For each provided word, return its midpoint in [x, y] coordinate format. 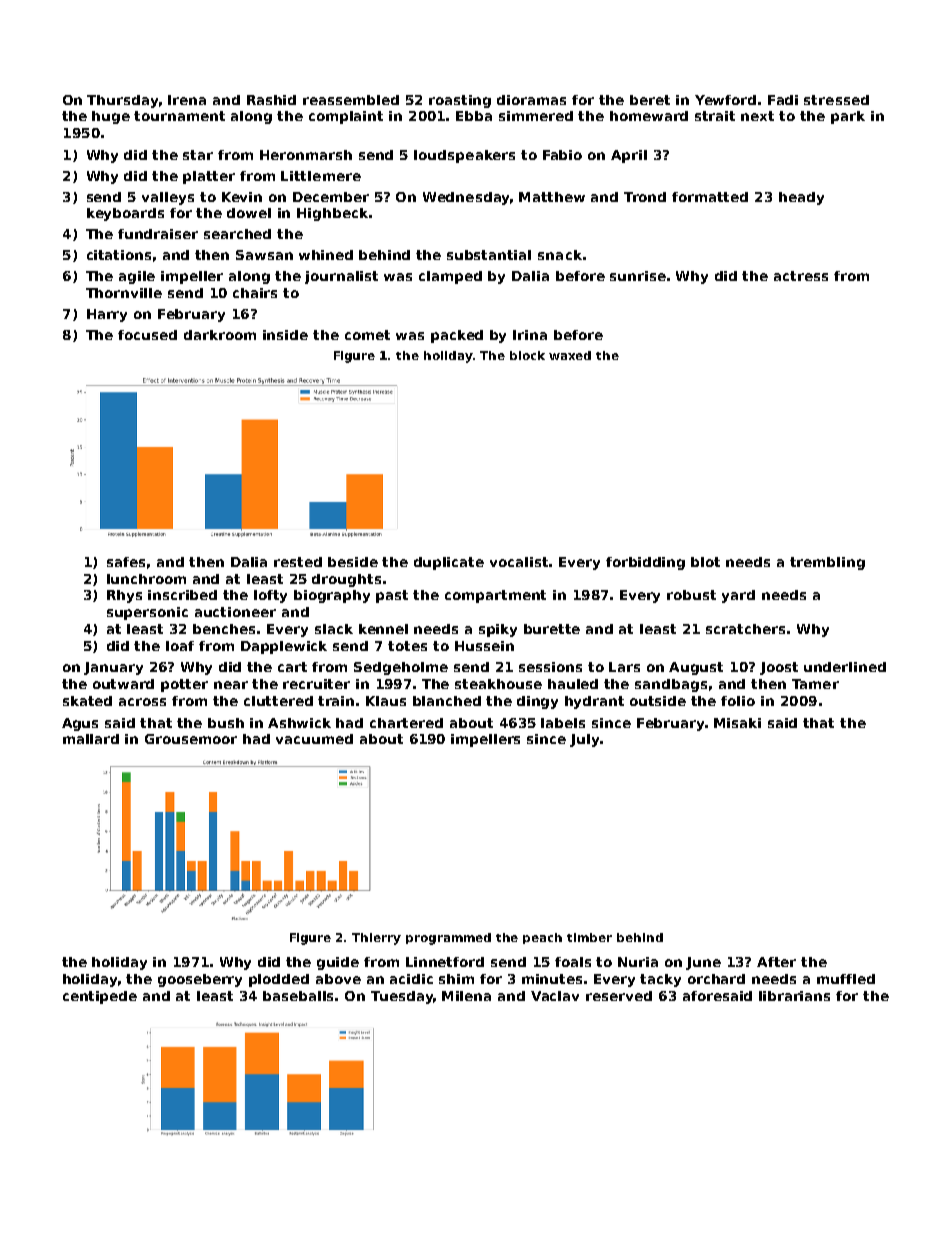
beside [353, 562]
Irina [530, 335]
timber [589, 937]
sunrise [638, 276]
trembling [827, 563]
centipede [100, 997]
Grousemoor [191, 739]
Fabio [562, 155]
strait [715, 116]
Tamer [815, 684]
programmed [448, 939]
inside [285, 335]
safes [126, 562]
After [776, 962]
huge [111, 117]
